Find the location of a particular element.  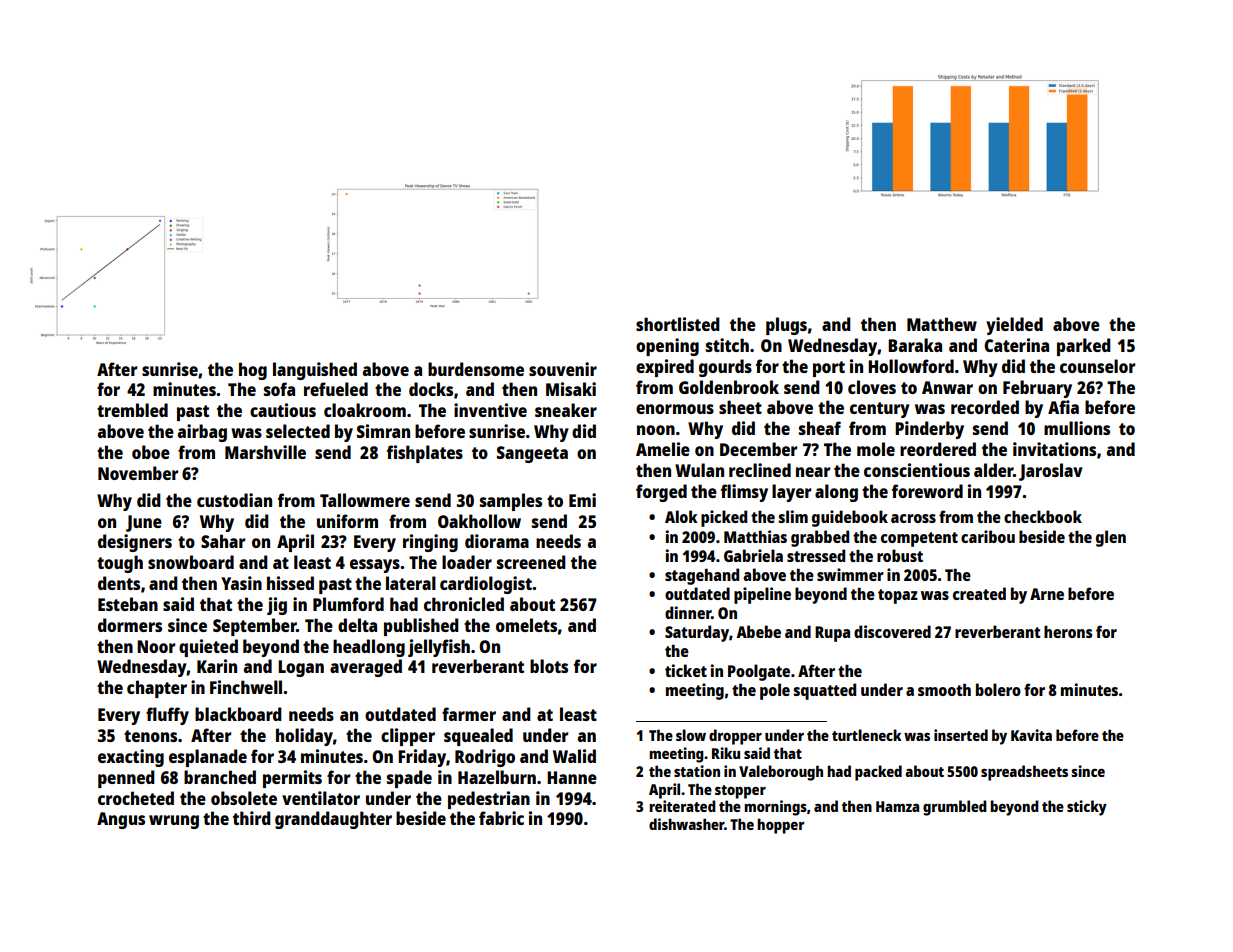

Rupa is located at coordinates (832, 634).
